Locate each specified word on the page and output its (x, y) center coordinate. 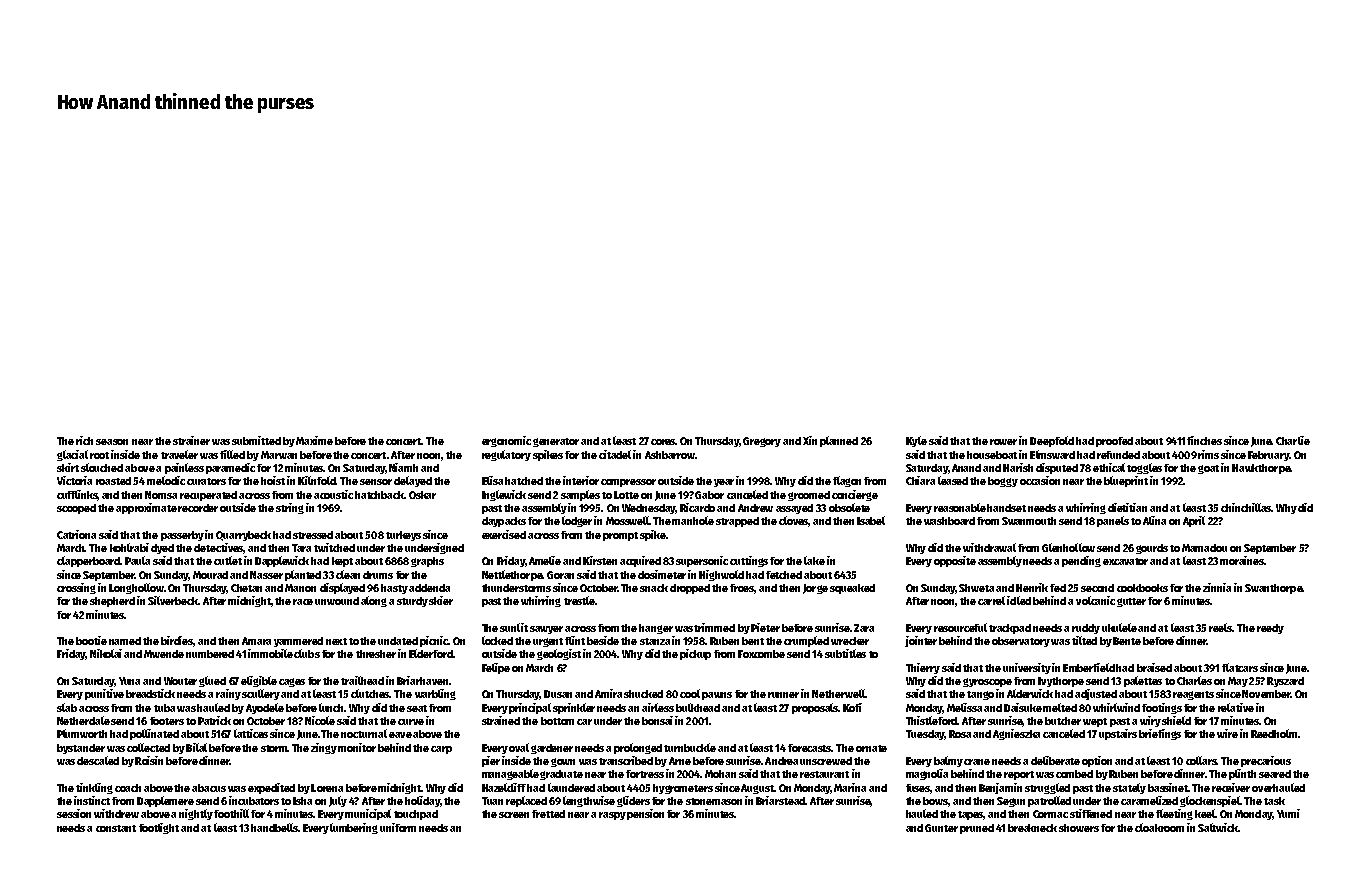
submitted (256, 440)
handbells (274, 827)
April (1194, 521)
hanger (656, 629)
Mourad (210, 575)
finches (1204, 440)
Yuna (129, 681)
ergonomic (506, 441)
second (1097, 588)
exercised (504, 534)
